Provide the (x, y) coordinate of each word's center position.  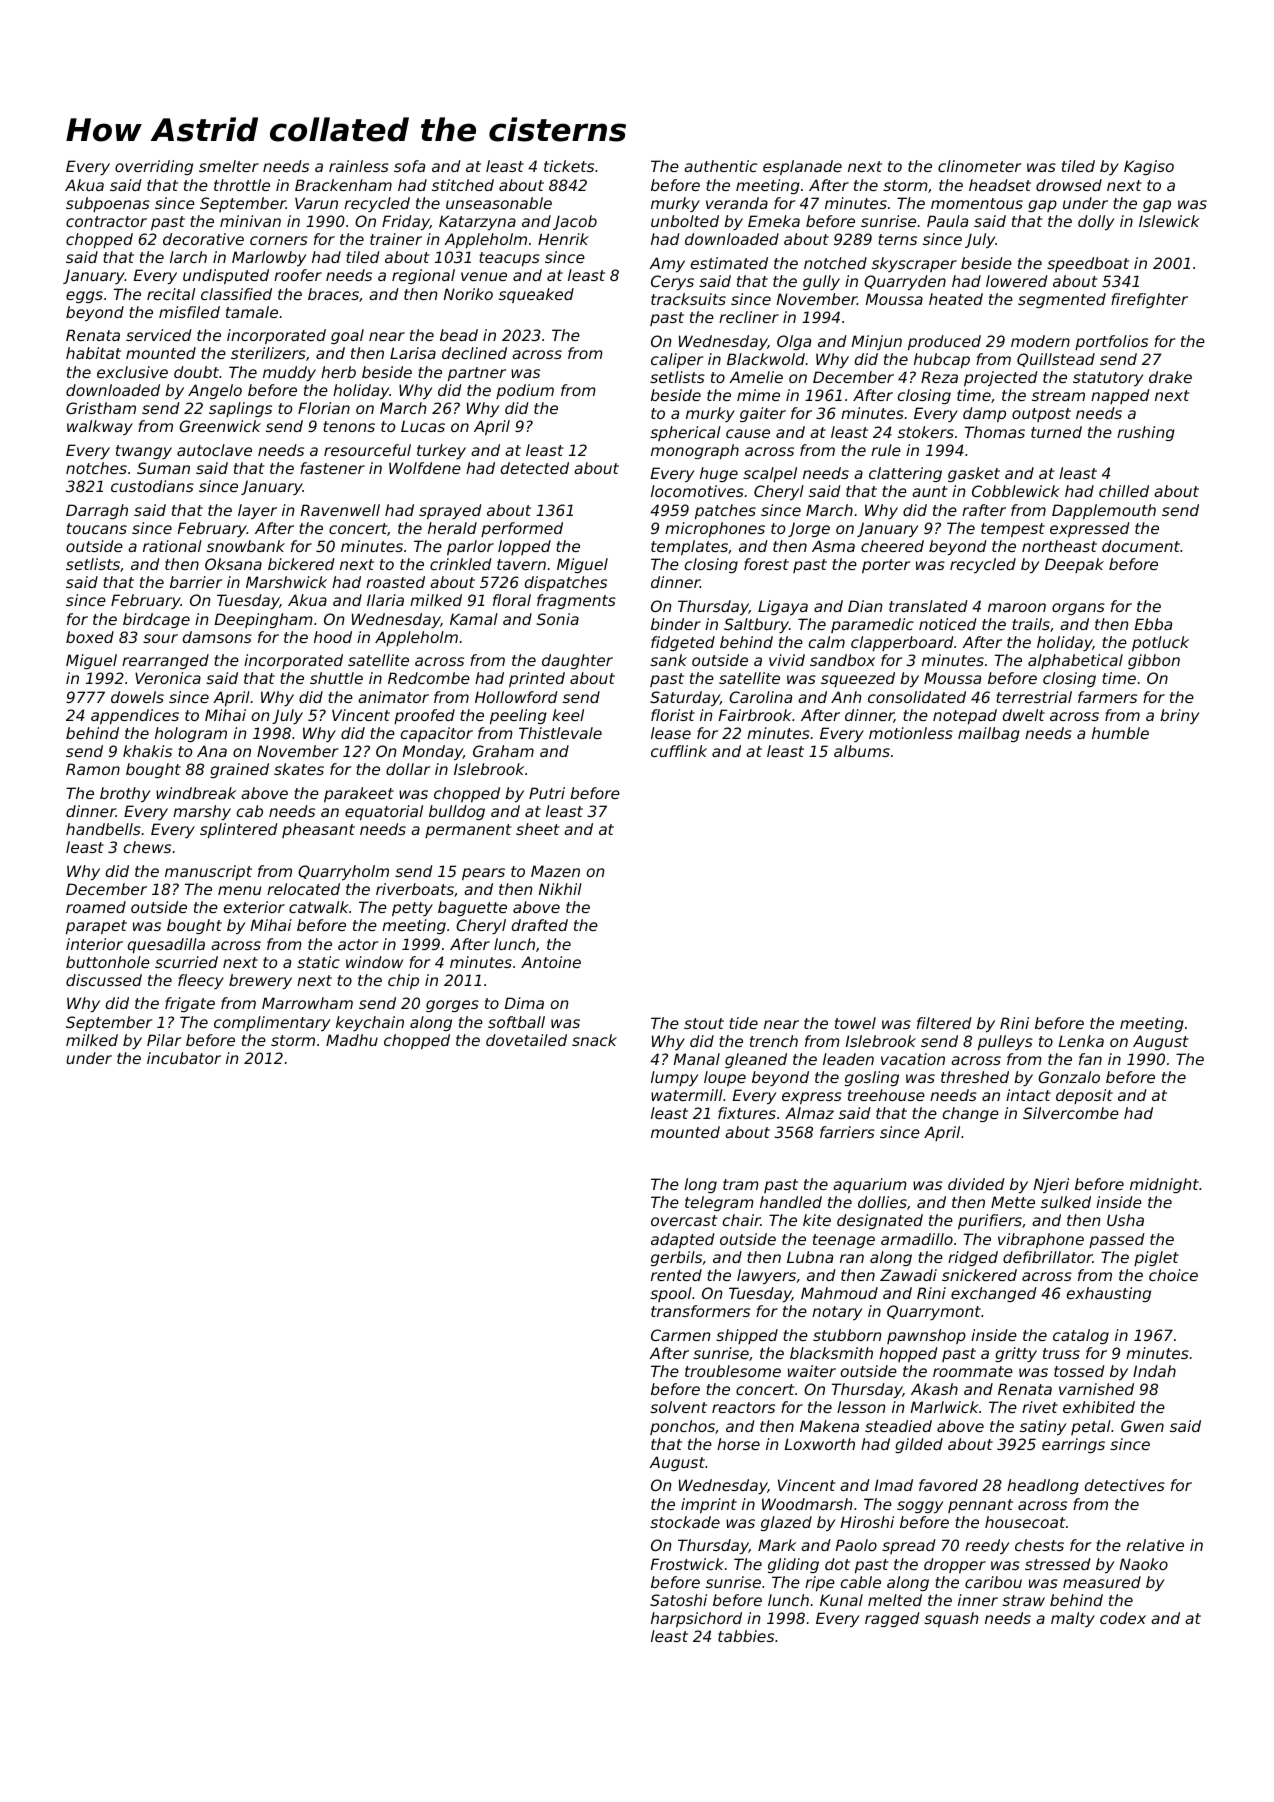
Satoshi (678, 1600)
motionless (911, 733)
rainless (359, 166)
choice (1173, 1275)
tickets (569, 166)
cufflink (679, 751)
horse (738, 1444)
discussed (104, 980)
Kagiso (1149, 167)
